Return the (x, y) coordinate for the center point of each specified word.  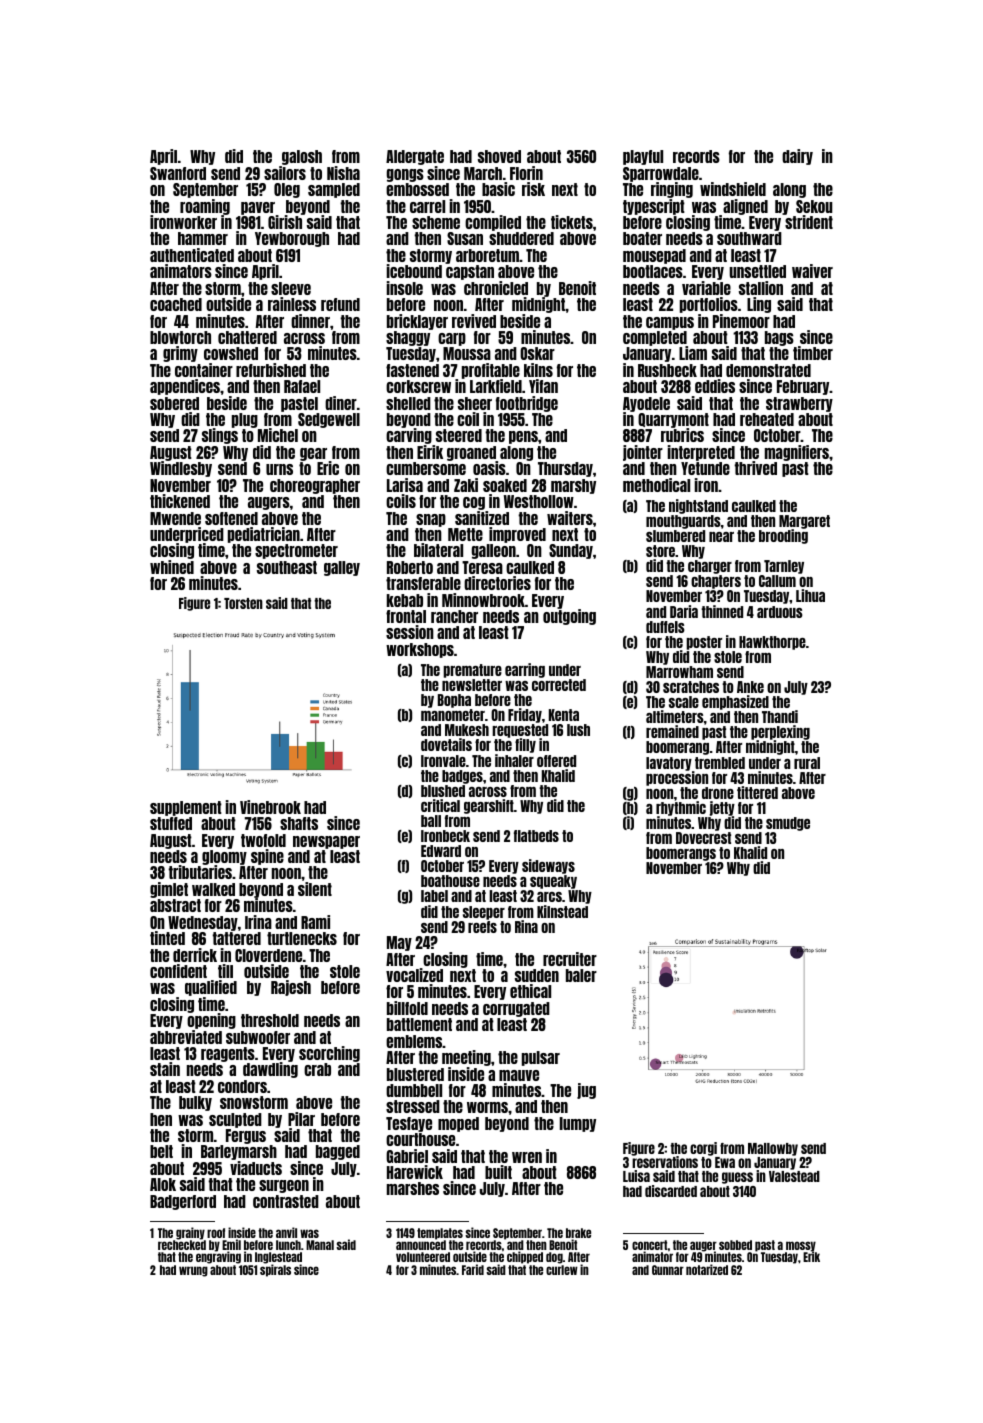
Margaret (804, 522)
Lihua (810, 595)
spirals (275, 1270)
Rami (315, 922)
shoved (499, 156)
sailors (285, 173)
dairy (797, 157)
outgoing (569, 617)
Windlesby (181, 469)
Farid (473, 1269)
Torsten (243, 603)
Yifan (543, 386)
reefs (482, 927)
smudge (788, 824)
